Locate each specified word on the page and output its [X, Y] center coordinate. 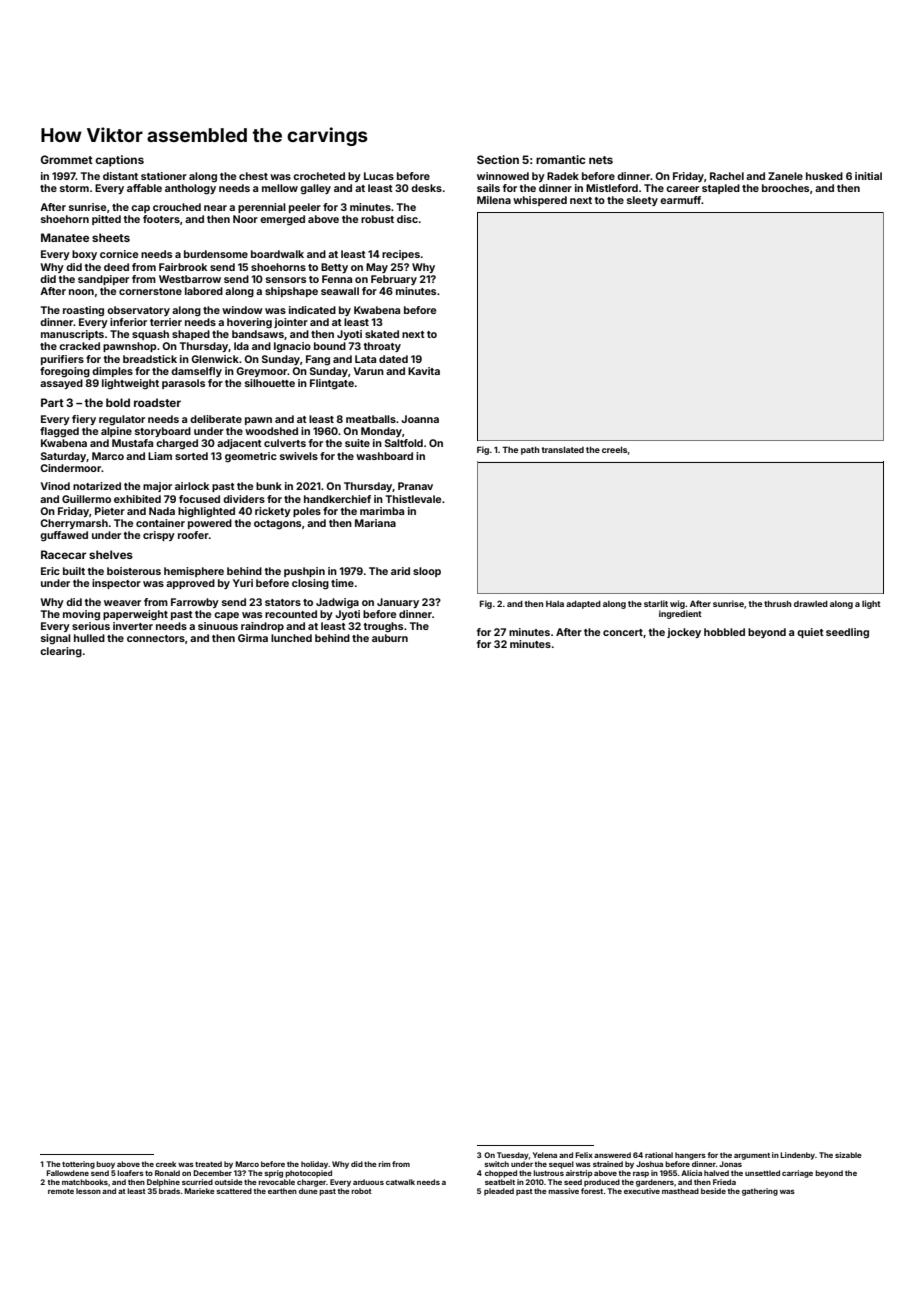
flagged [59, 432]
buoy [105, 1165]
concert [623, 632]
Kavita [424, 371]
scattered [234, 1191]
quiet [810, 633]
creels [614, 450]
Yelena [545, 1155]
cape [226, 616]
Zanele [785, 176]
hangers [690, 1156]
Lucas [379, 176]
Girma [253, 638]
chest [253, 176]
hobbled [724, 632]
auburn [390, 638]
